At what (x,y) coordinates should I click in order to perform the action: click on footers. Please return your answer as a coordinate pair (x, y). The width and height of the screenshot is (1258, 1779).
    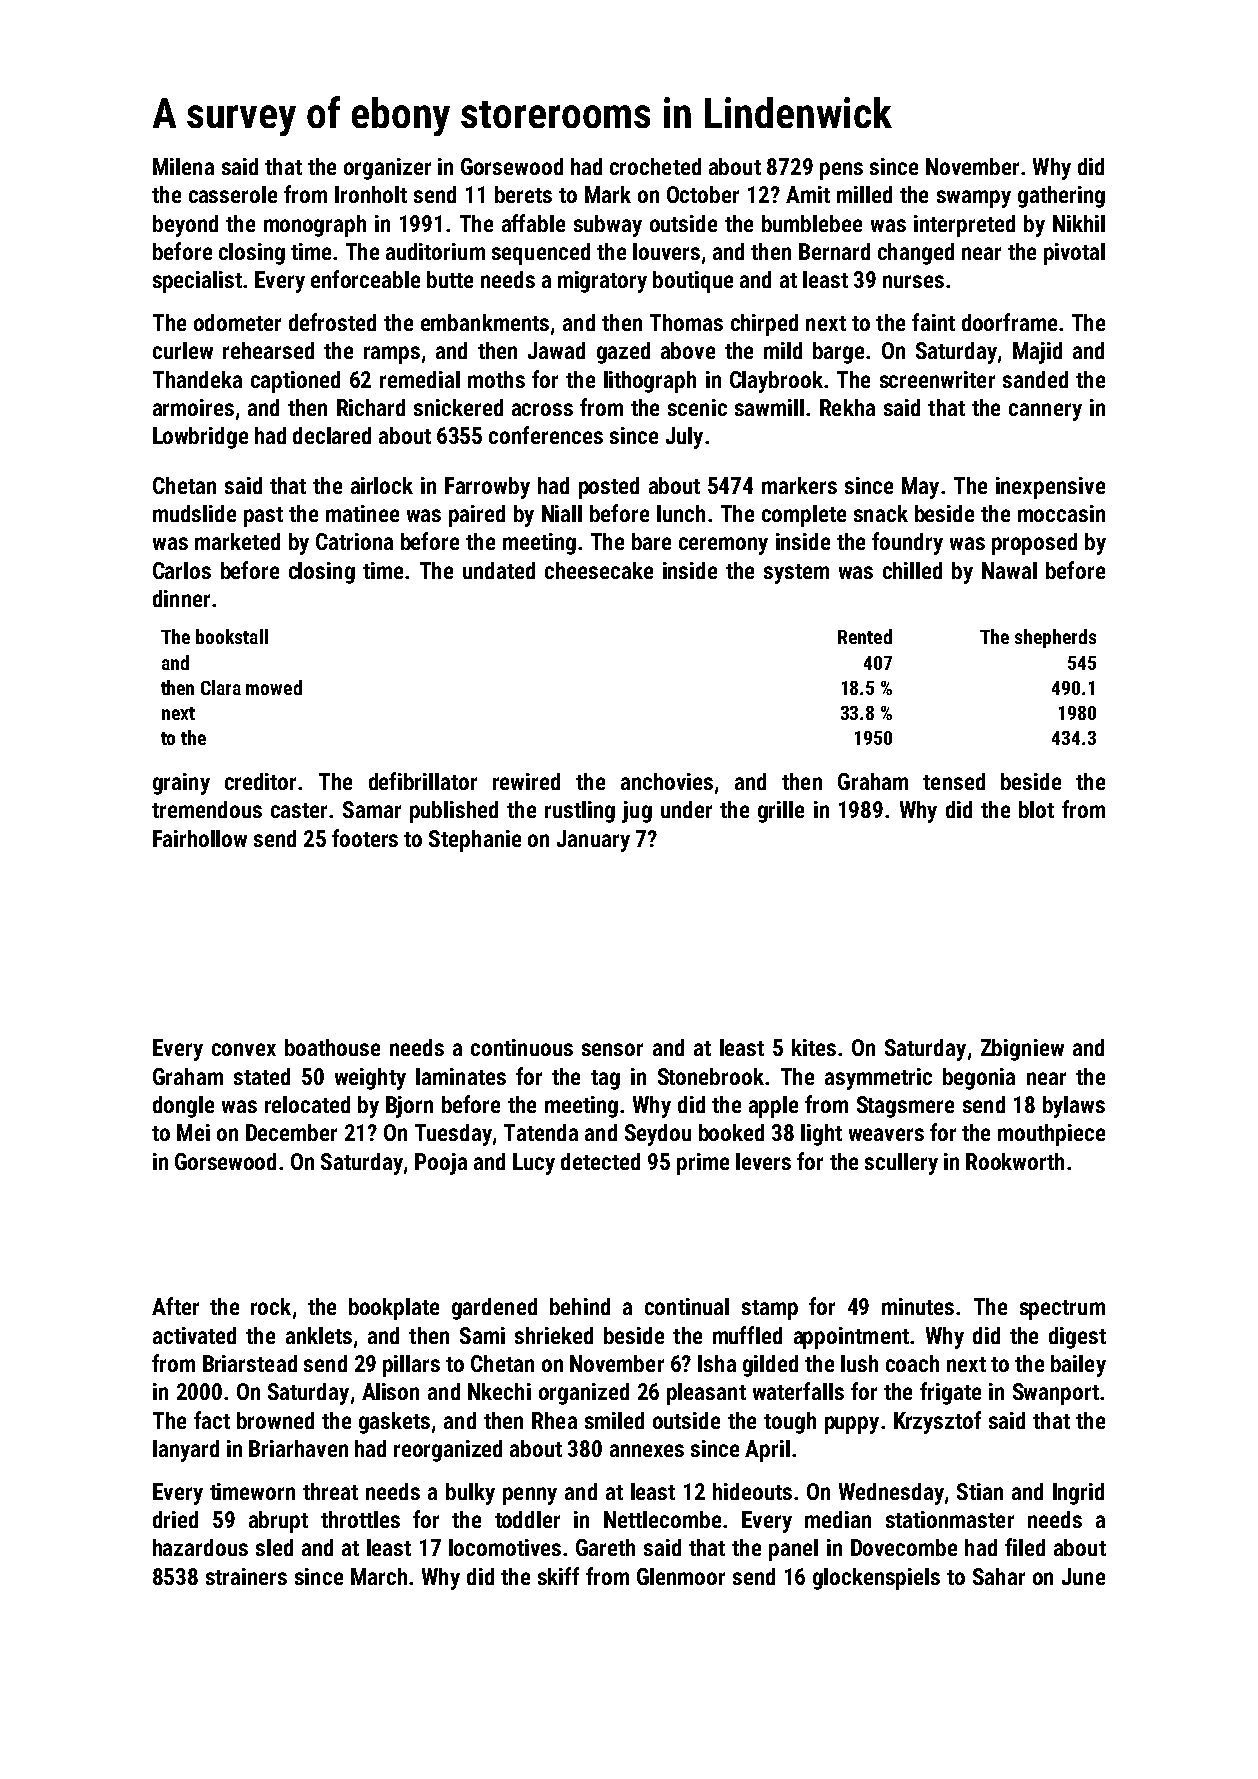
    Looking at the image, I should click on (365, 838).
